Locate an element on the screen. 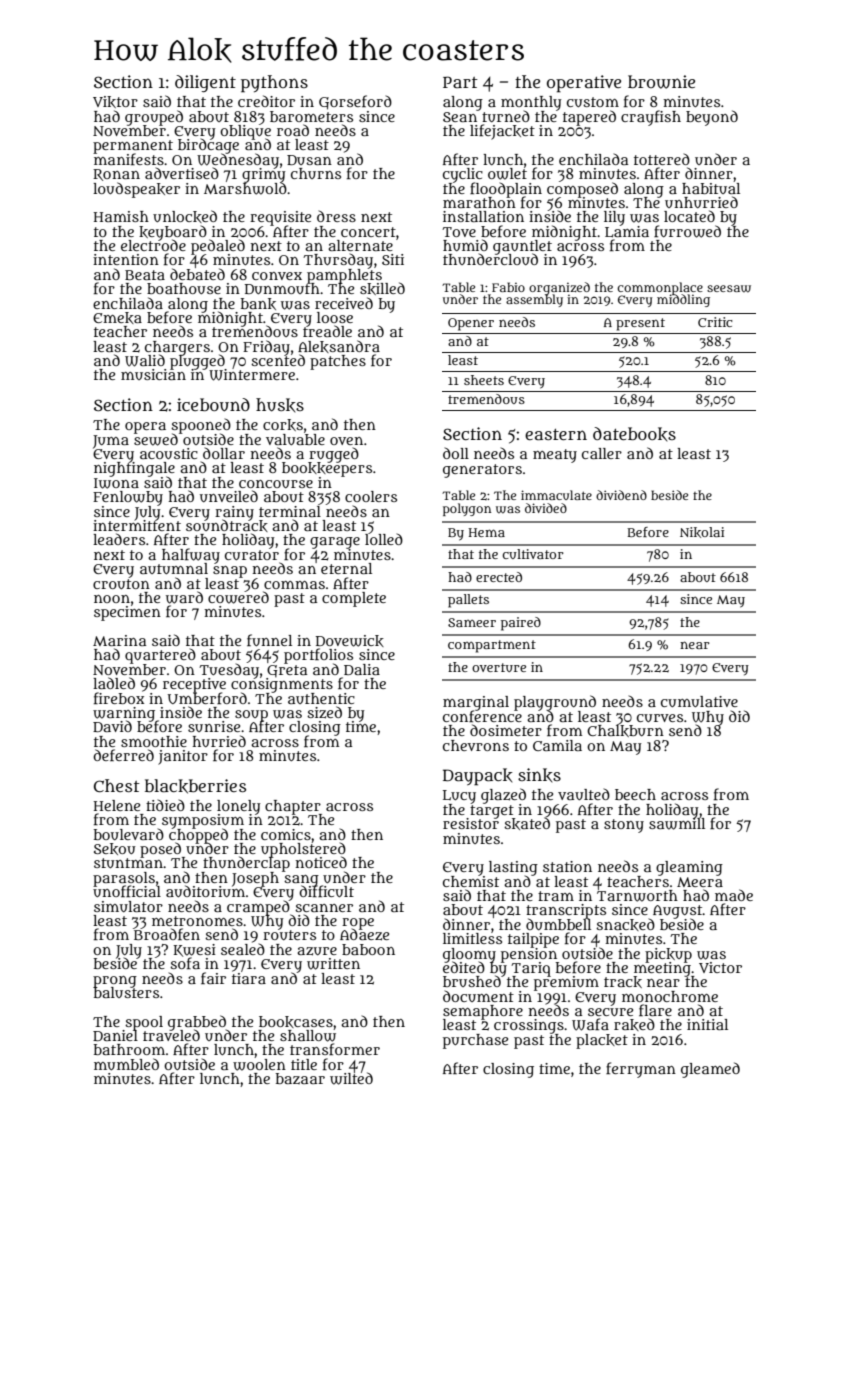  erected is located at coordinates (499, 577).
